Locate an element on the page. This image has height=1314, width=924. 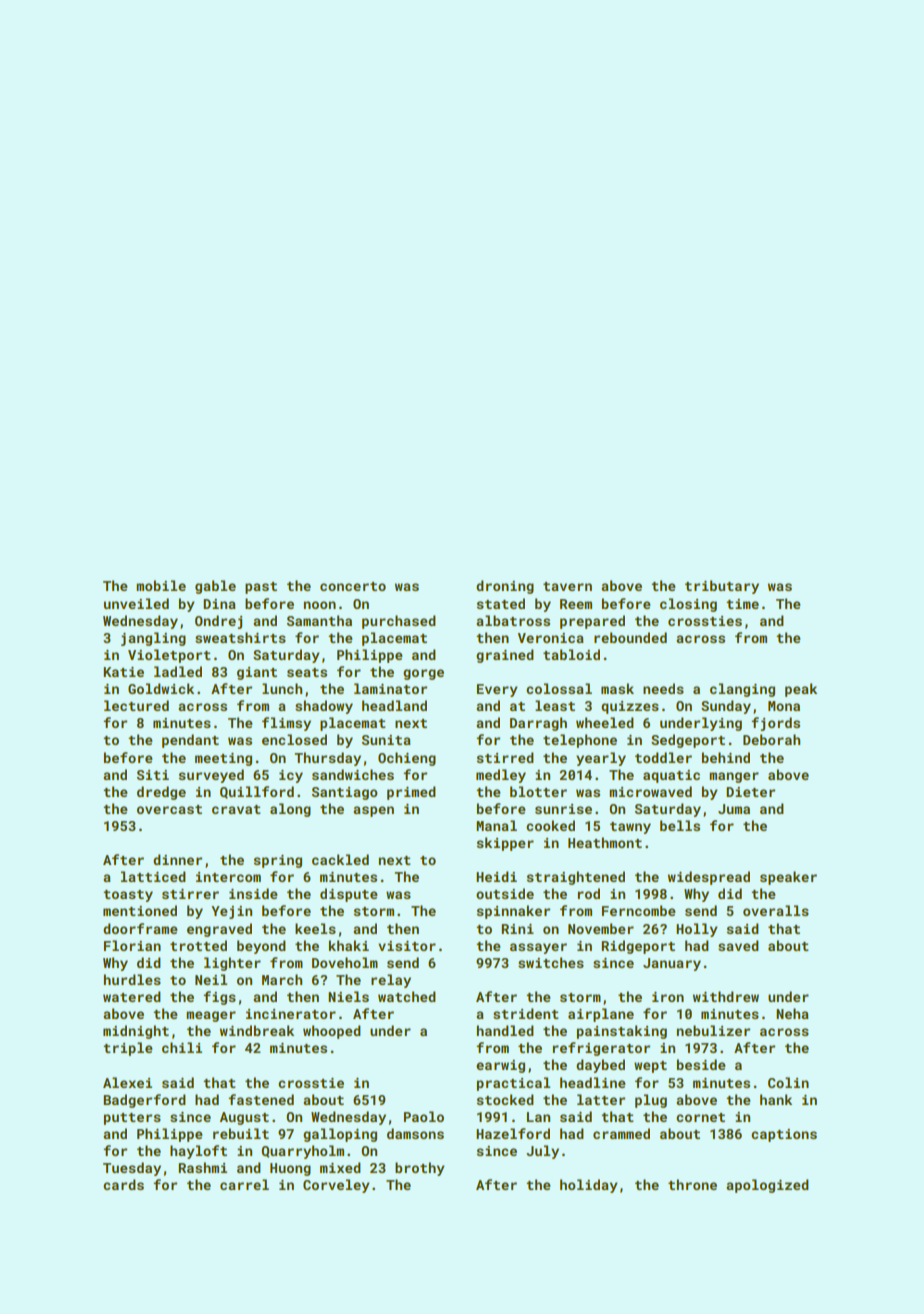
tavern is located at coordinates (567, 586).
